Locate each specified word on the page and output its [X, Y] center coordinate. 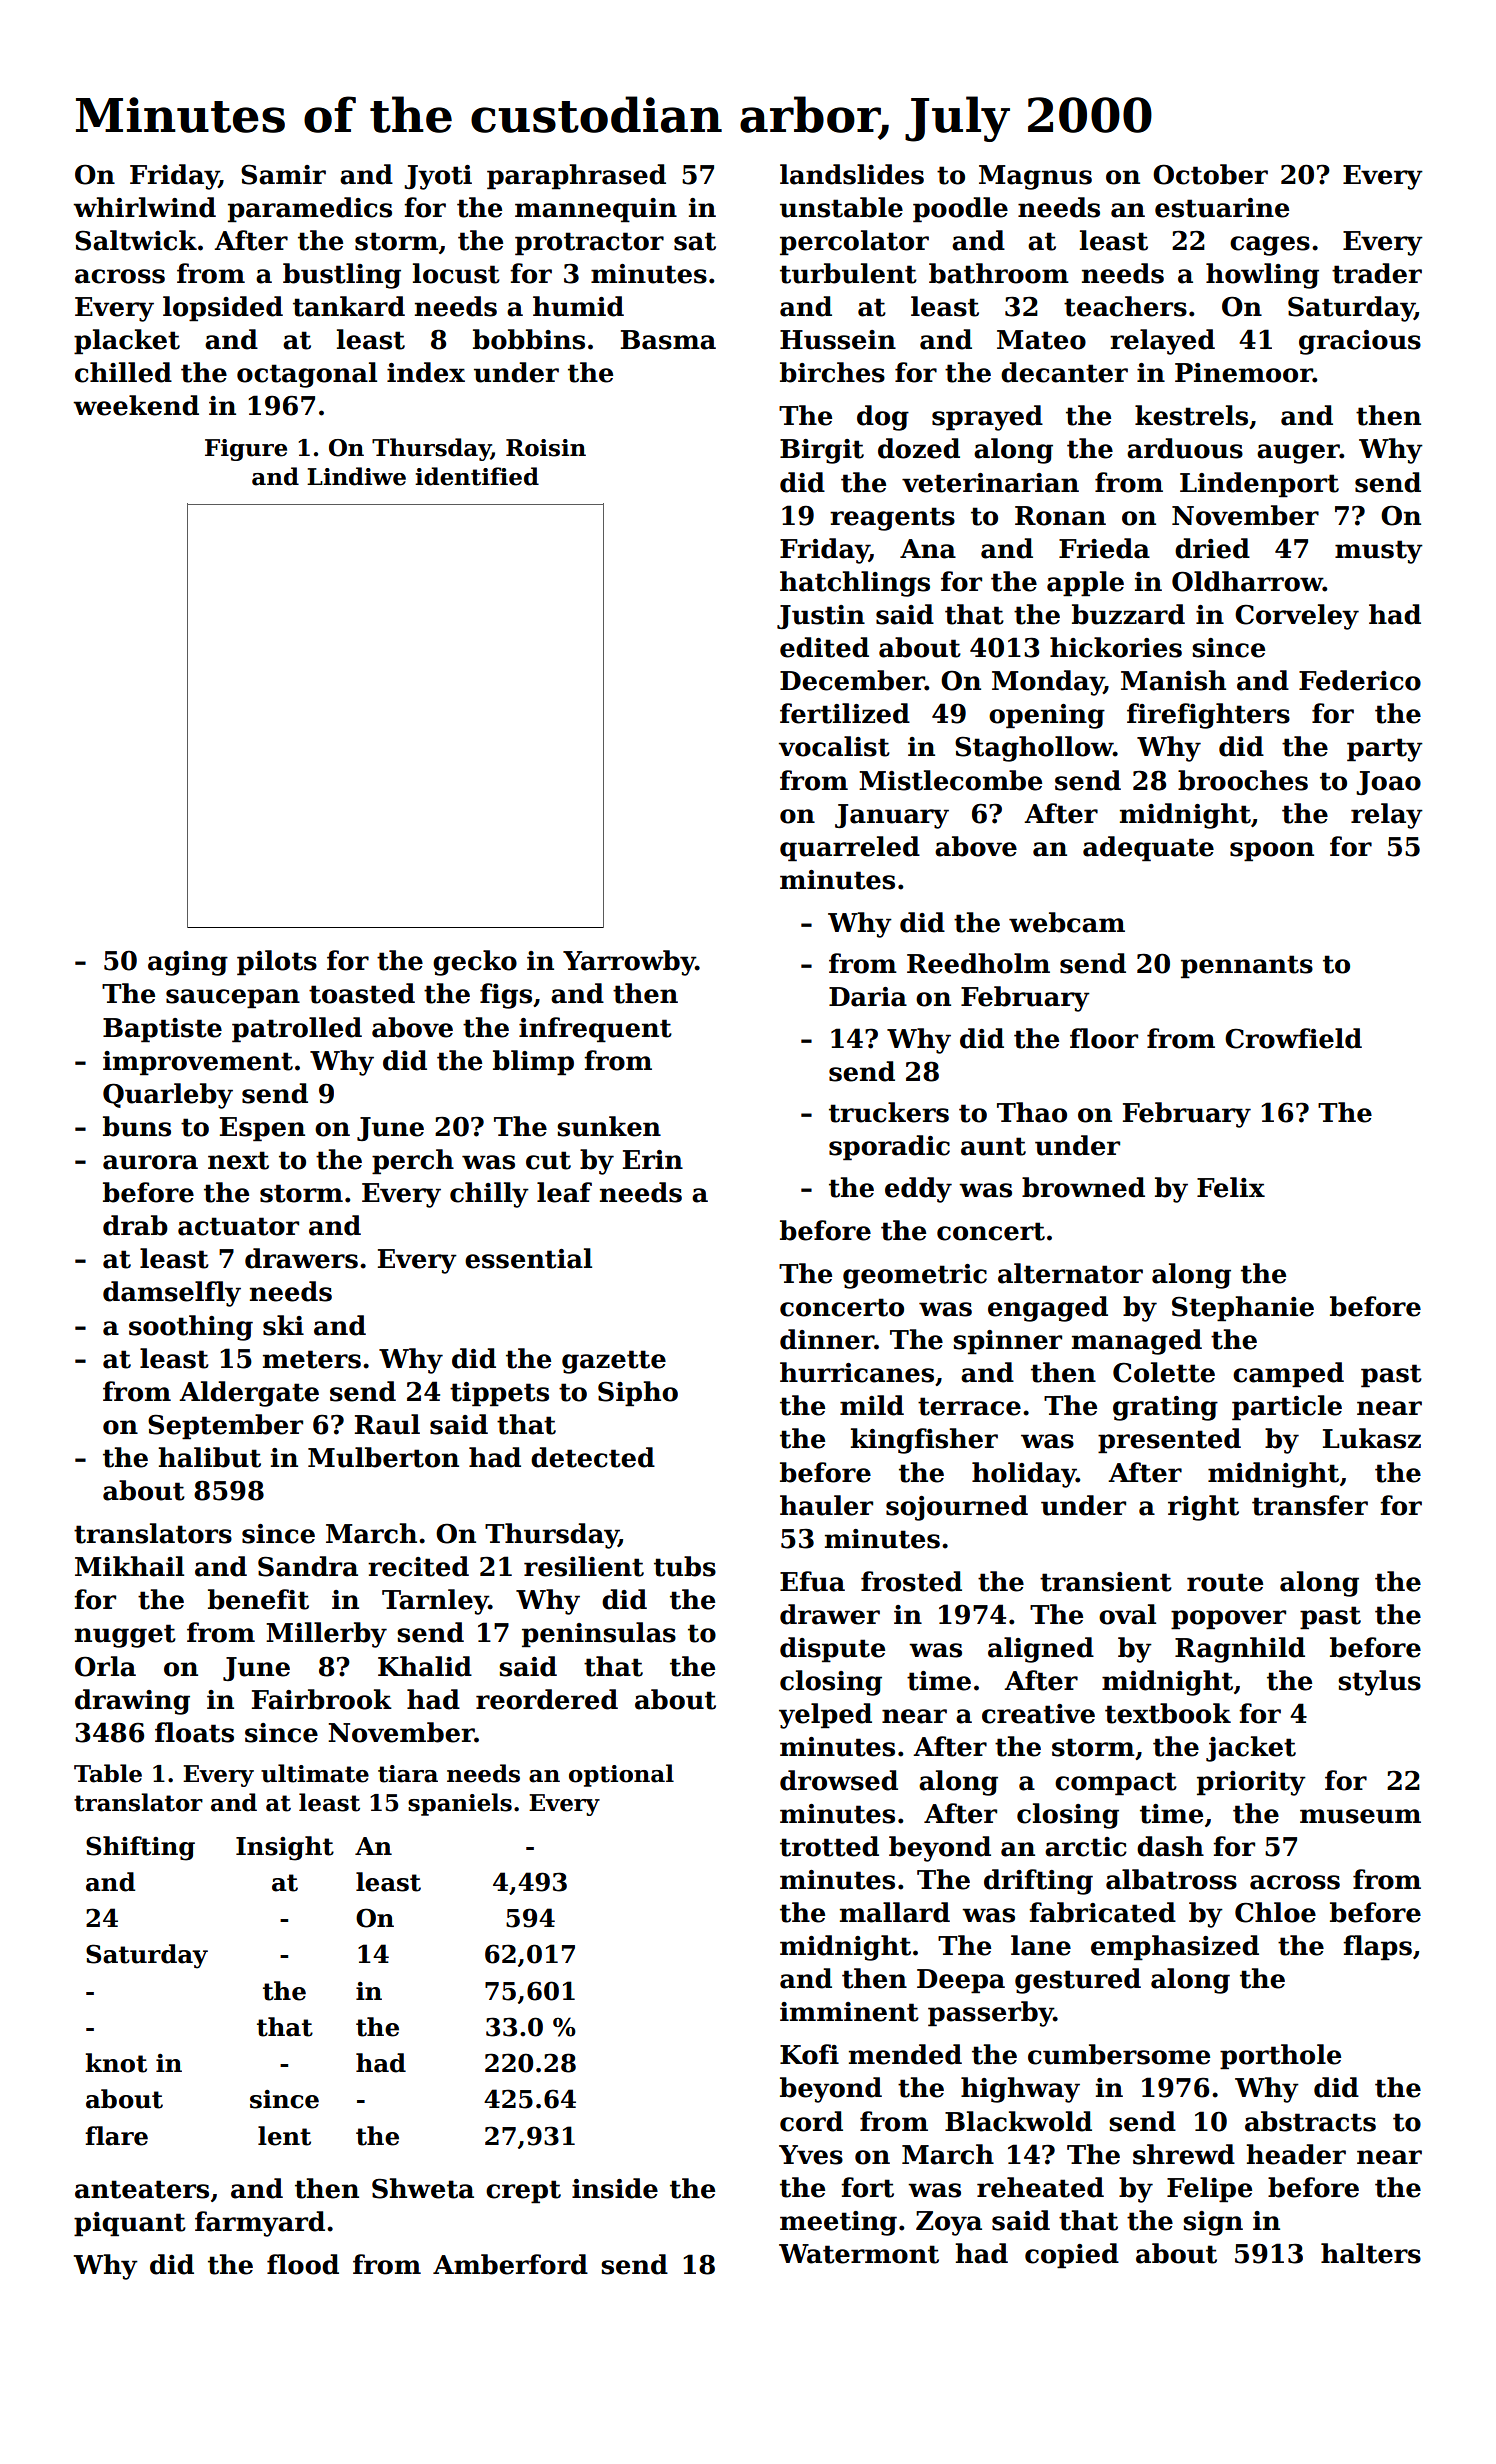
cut [548, 1160]
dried [1212, 548]
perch [413, 1162]
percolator [854, 243]
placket [127, 342]
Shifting [140, 1848]
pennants [1247, 967]
